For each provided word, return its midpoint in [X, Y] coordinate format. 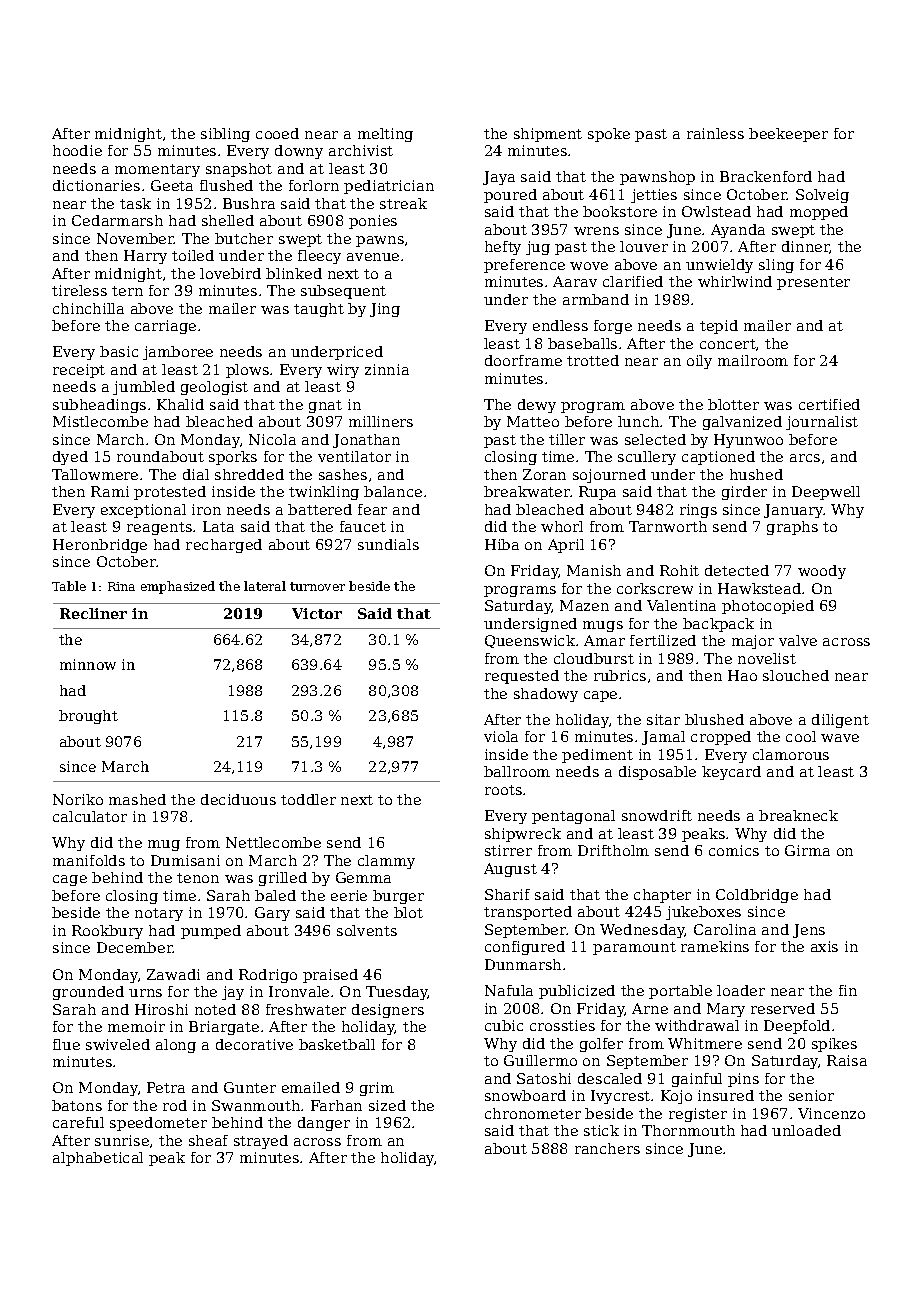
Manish [594, 570]
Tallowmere [95, 474]
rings [698, 511]
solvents [367, 930]
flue [66, 1044]
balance [393, 491]
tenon [198, 878]
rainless [715, 133]
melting [385, 135]
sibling [225, 135]
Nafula [509, 990]
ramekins [715, 946]
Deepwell [826, 493]
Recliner [93, 613]
